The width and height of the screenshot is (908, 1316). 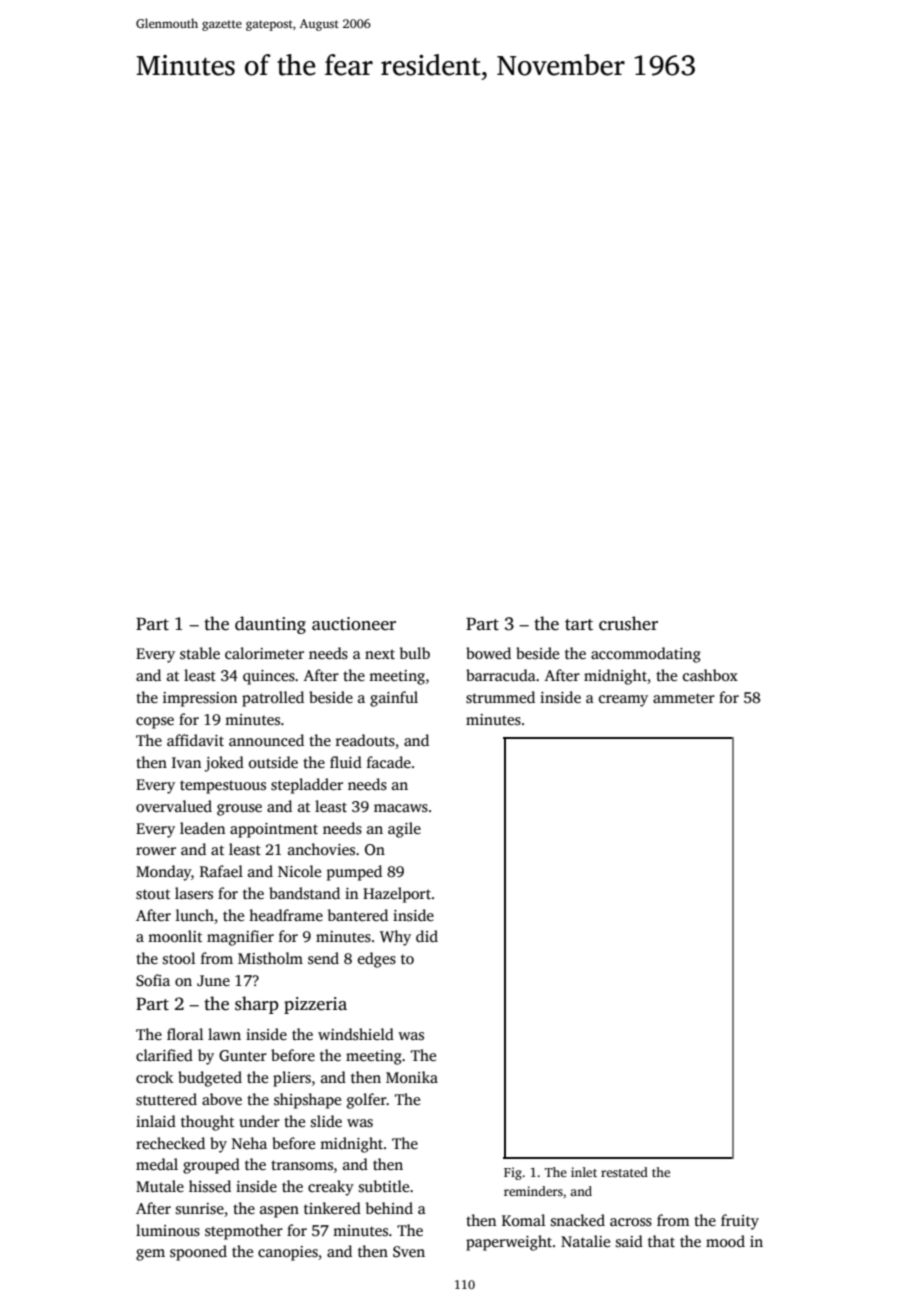 What do you see at coordinates (624, 1172) in the screenshot?
I see `restated` at bounding box center [624, 1172].
